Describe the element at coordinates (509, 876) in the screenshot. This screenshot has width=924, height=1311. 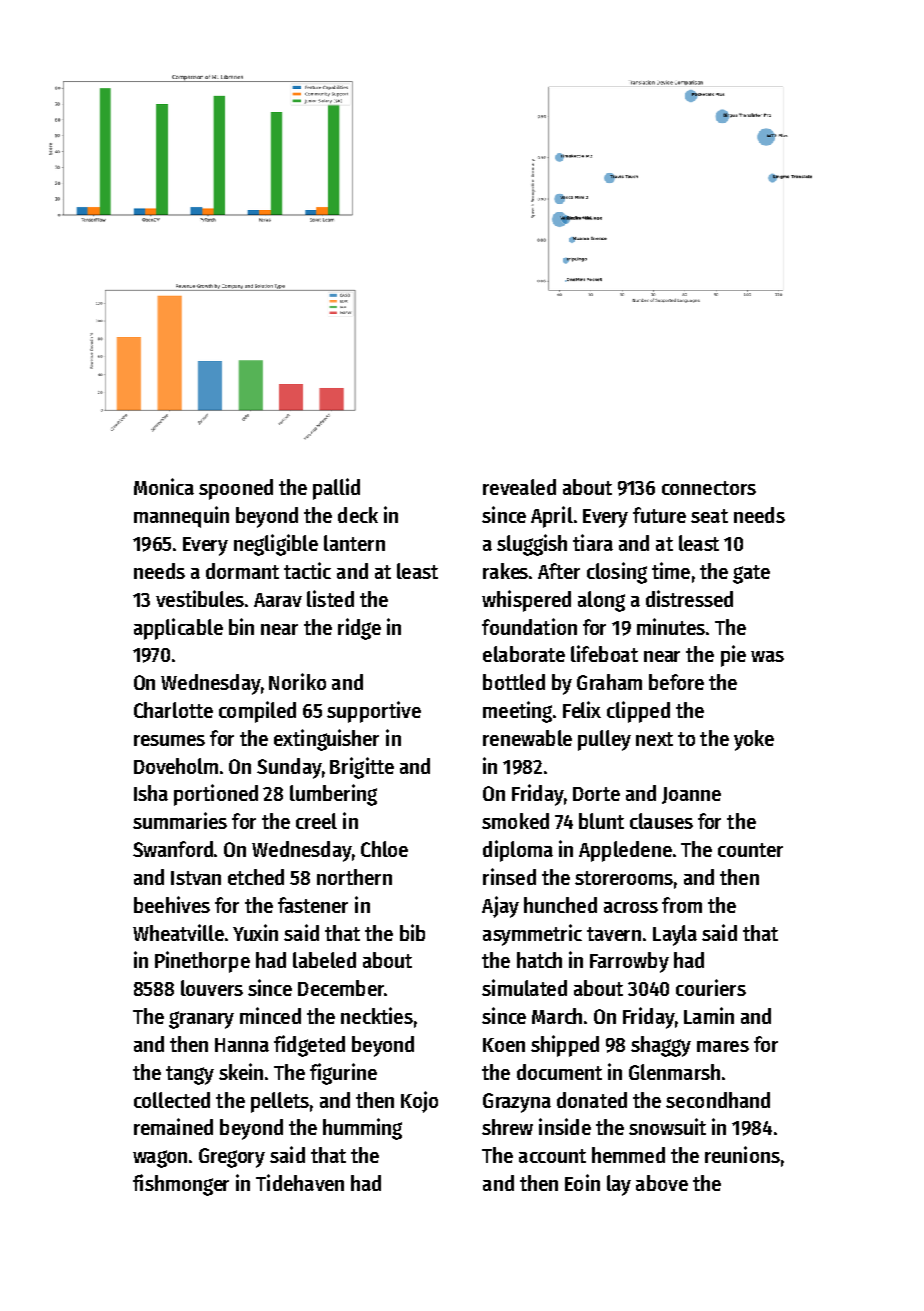
I see `rinsed` at that location.
